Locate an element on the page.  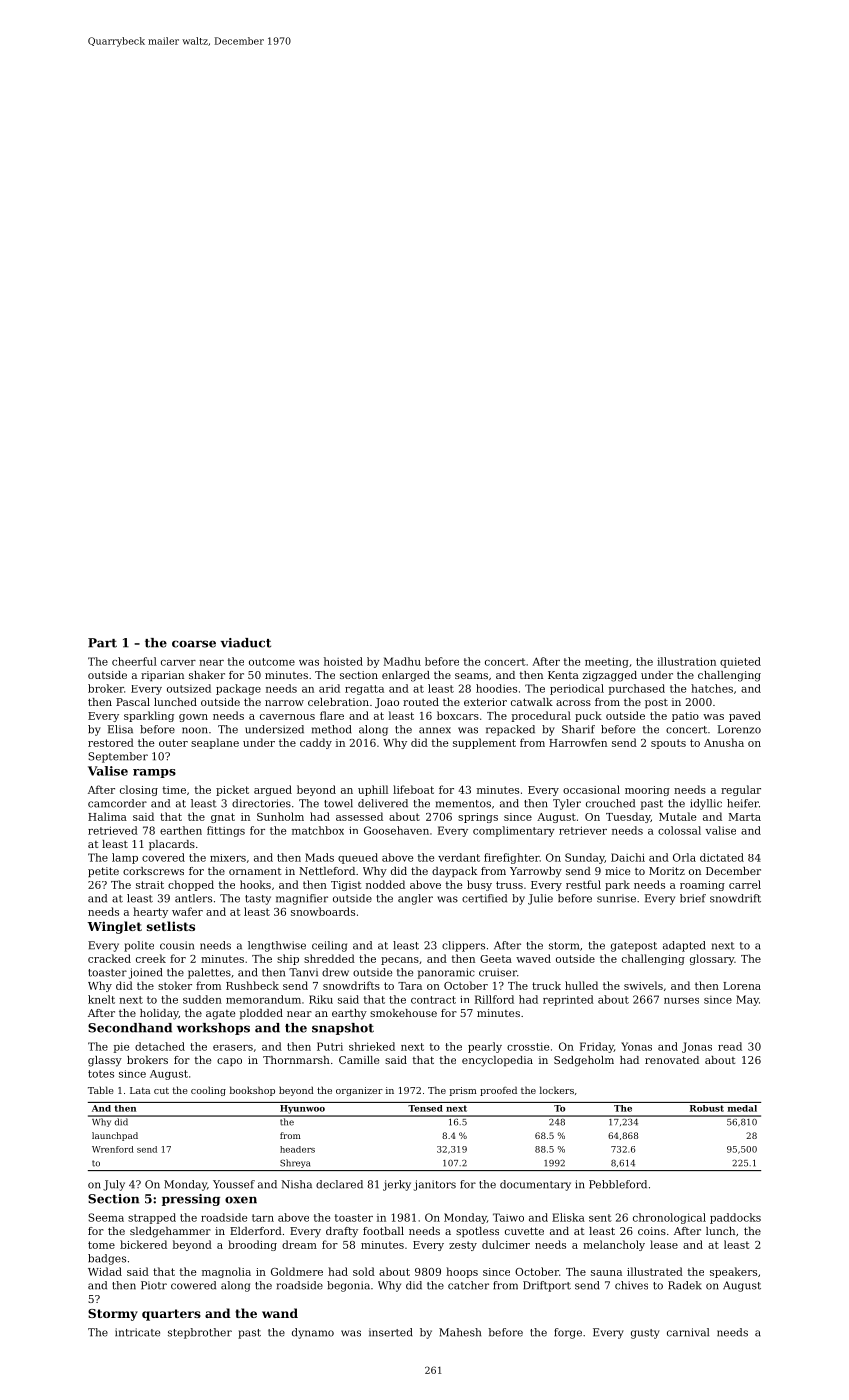
melancholy is located at coordinates (614, 1245).
